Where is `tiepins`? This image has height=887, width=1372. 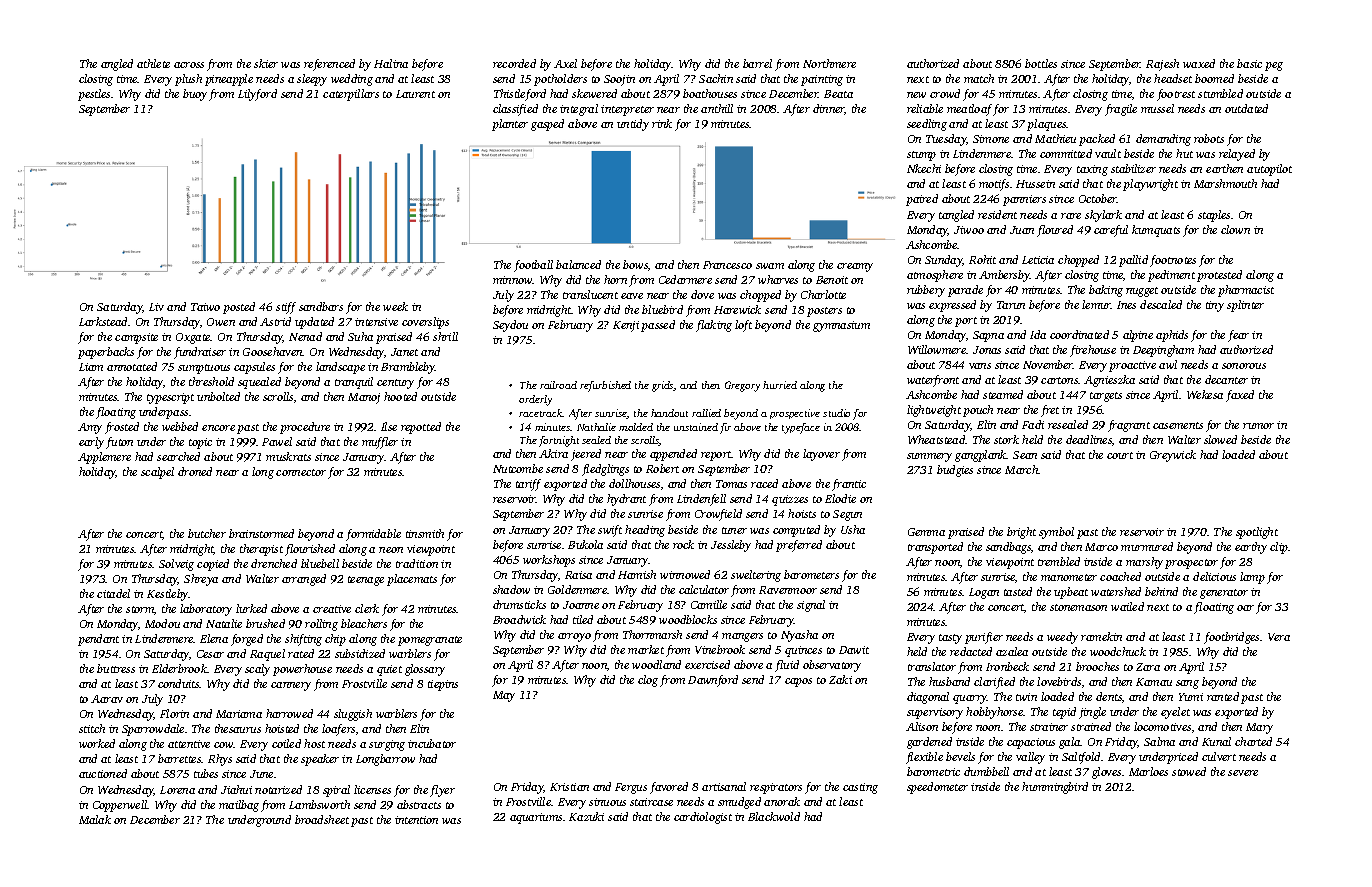 tiepins is located at coordinates (443, 685).
